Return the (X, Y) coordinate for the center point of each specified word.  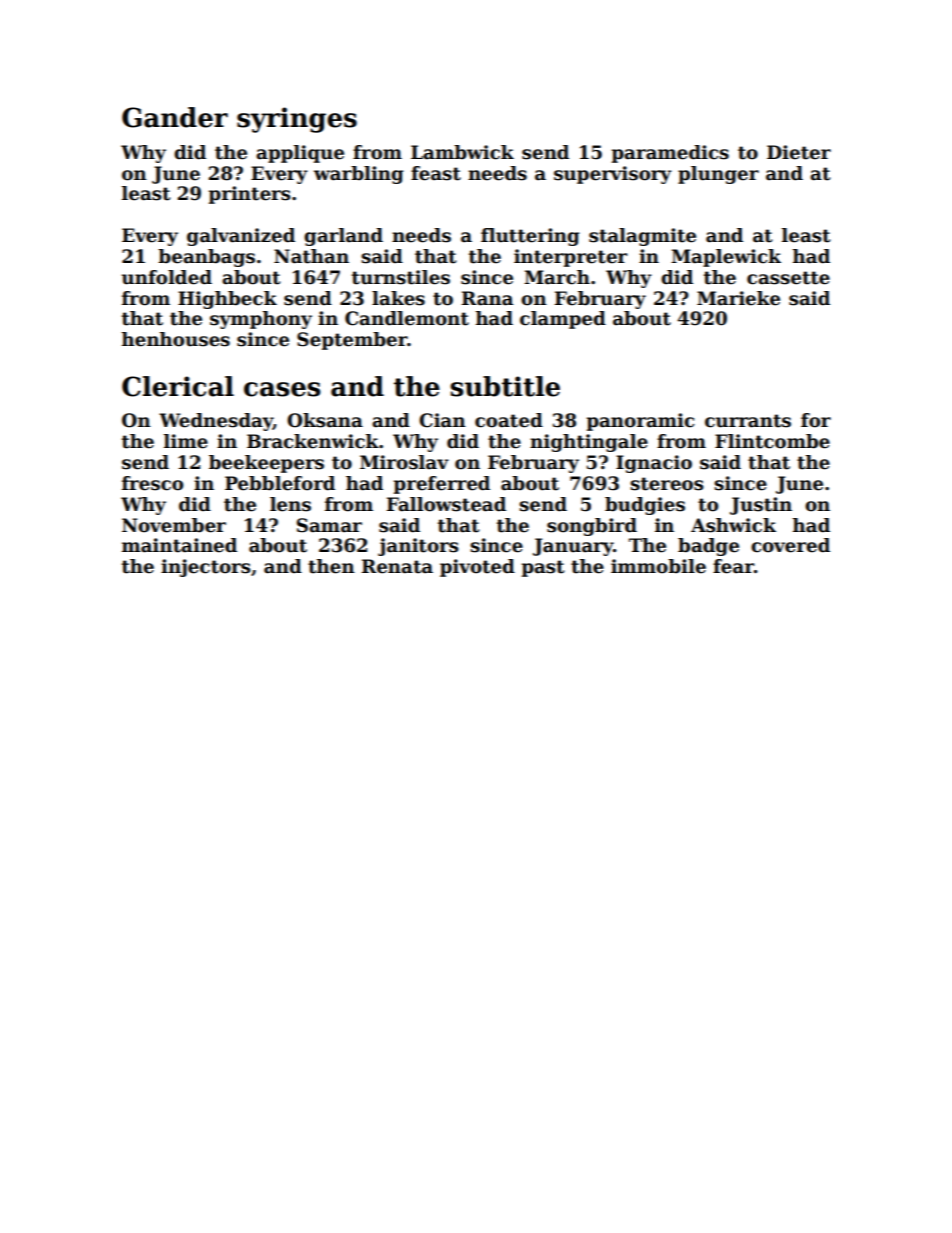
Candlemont (407, 318)
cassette (788, 278)
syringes (297, 120)
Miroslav (404, 462)
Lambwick (462, 152)
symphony (261, 320)
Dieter (799, 152)
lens (290, 504)
